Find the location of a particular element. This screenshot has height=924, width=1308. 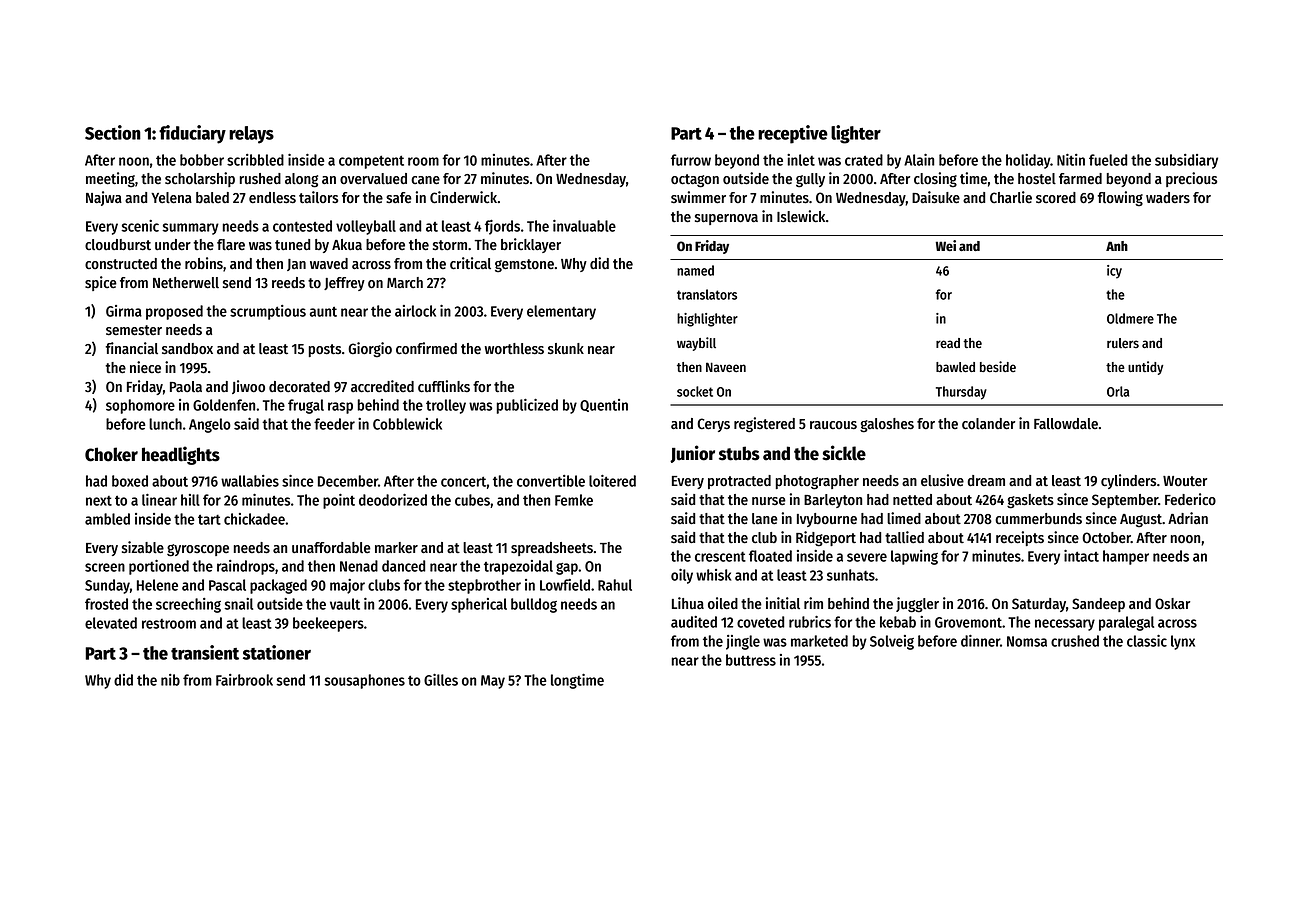

buttress is located at coordinates (751, 660).
